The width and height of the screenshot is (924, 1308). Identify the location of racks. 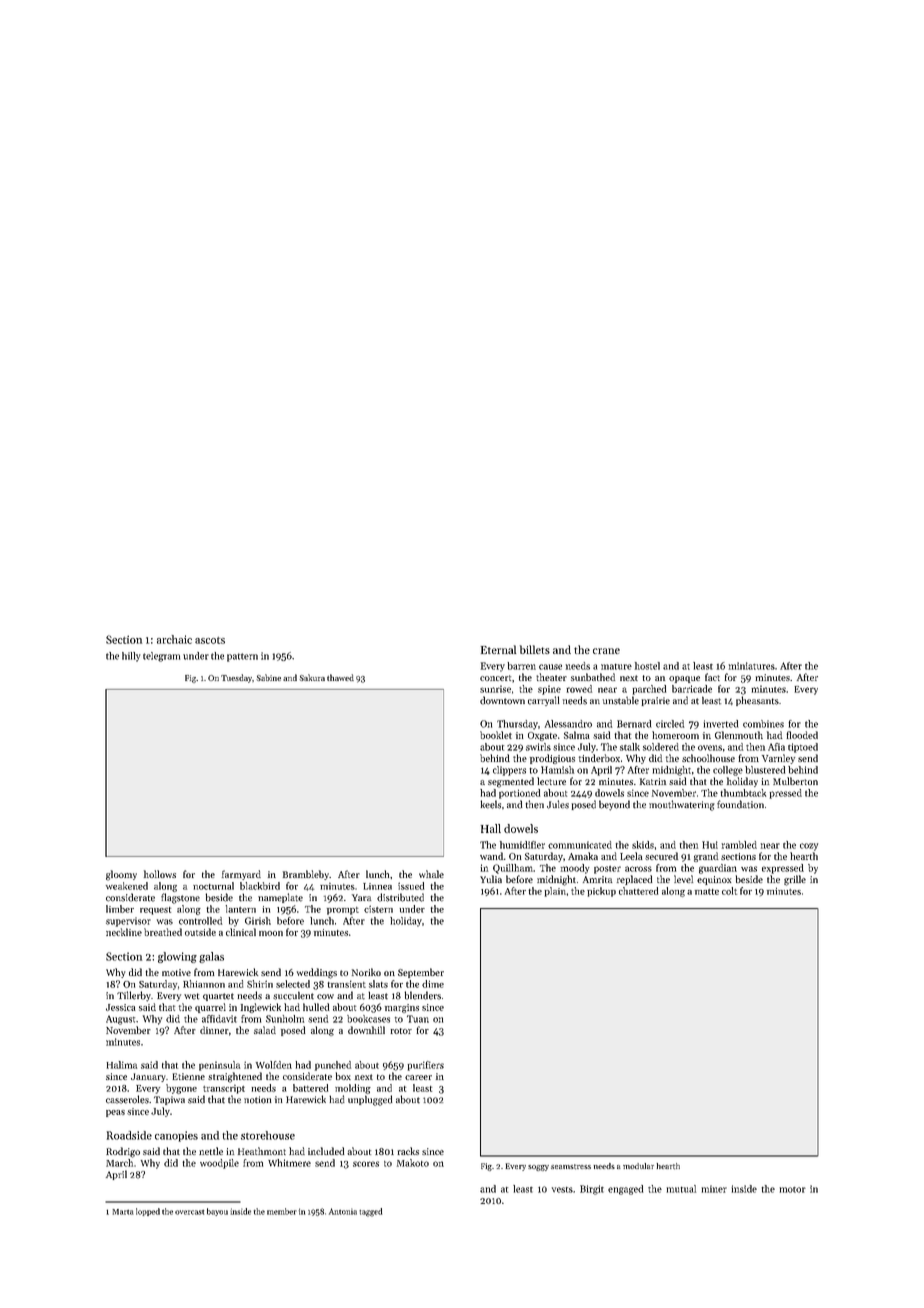
(408, 1151).
